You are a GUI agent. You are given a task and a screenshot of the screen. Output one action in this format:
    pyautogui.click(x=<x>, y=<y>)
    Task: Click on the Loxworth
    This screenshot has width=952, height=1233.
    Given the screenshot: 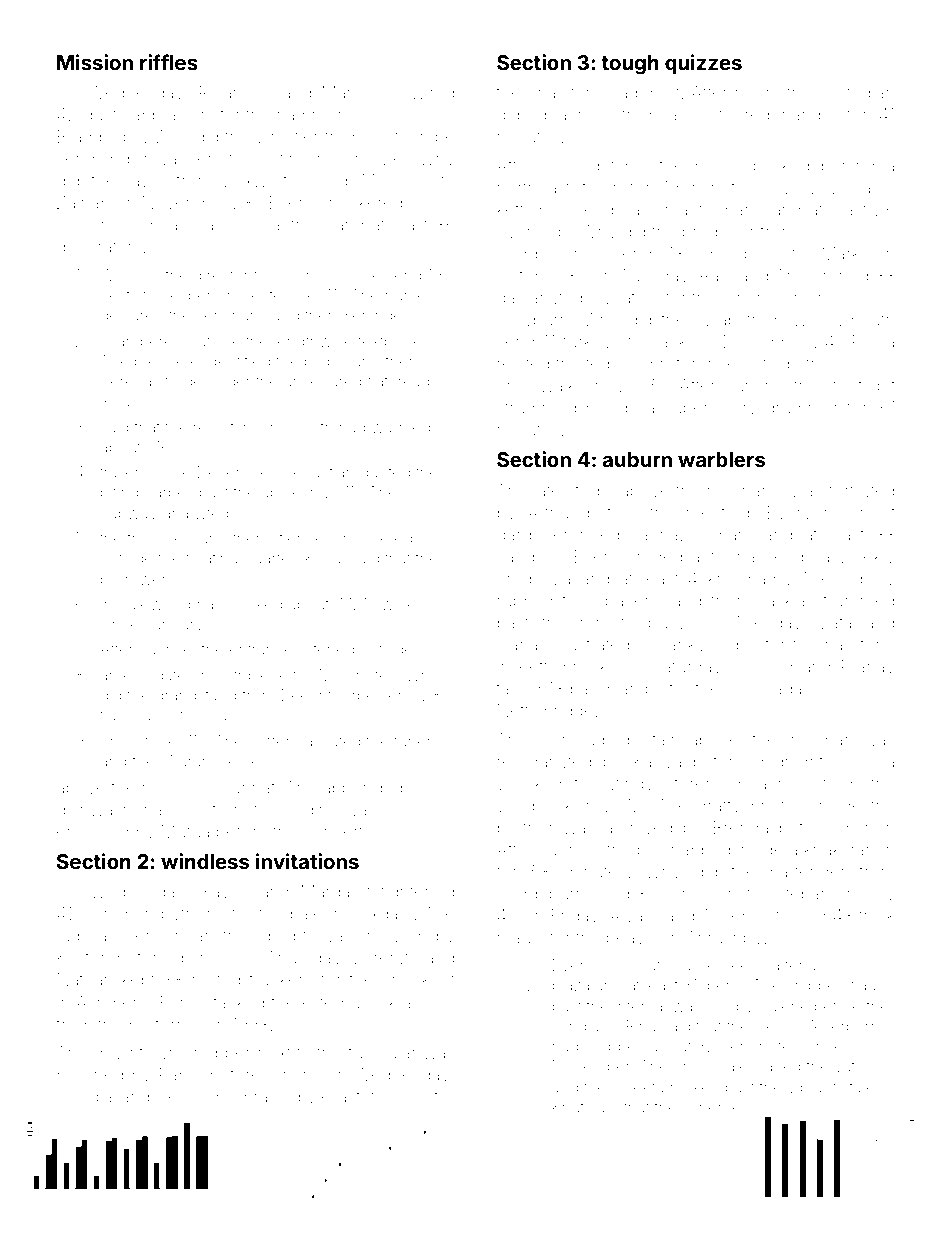 What is the action you would take?
    pyautogui.click(x=261, y=180)
